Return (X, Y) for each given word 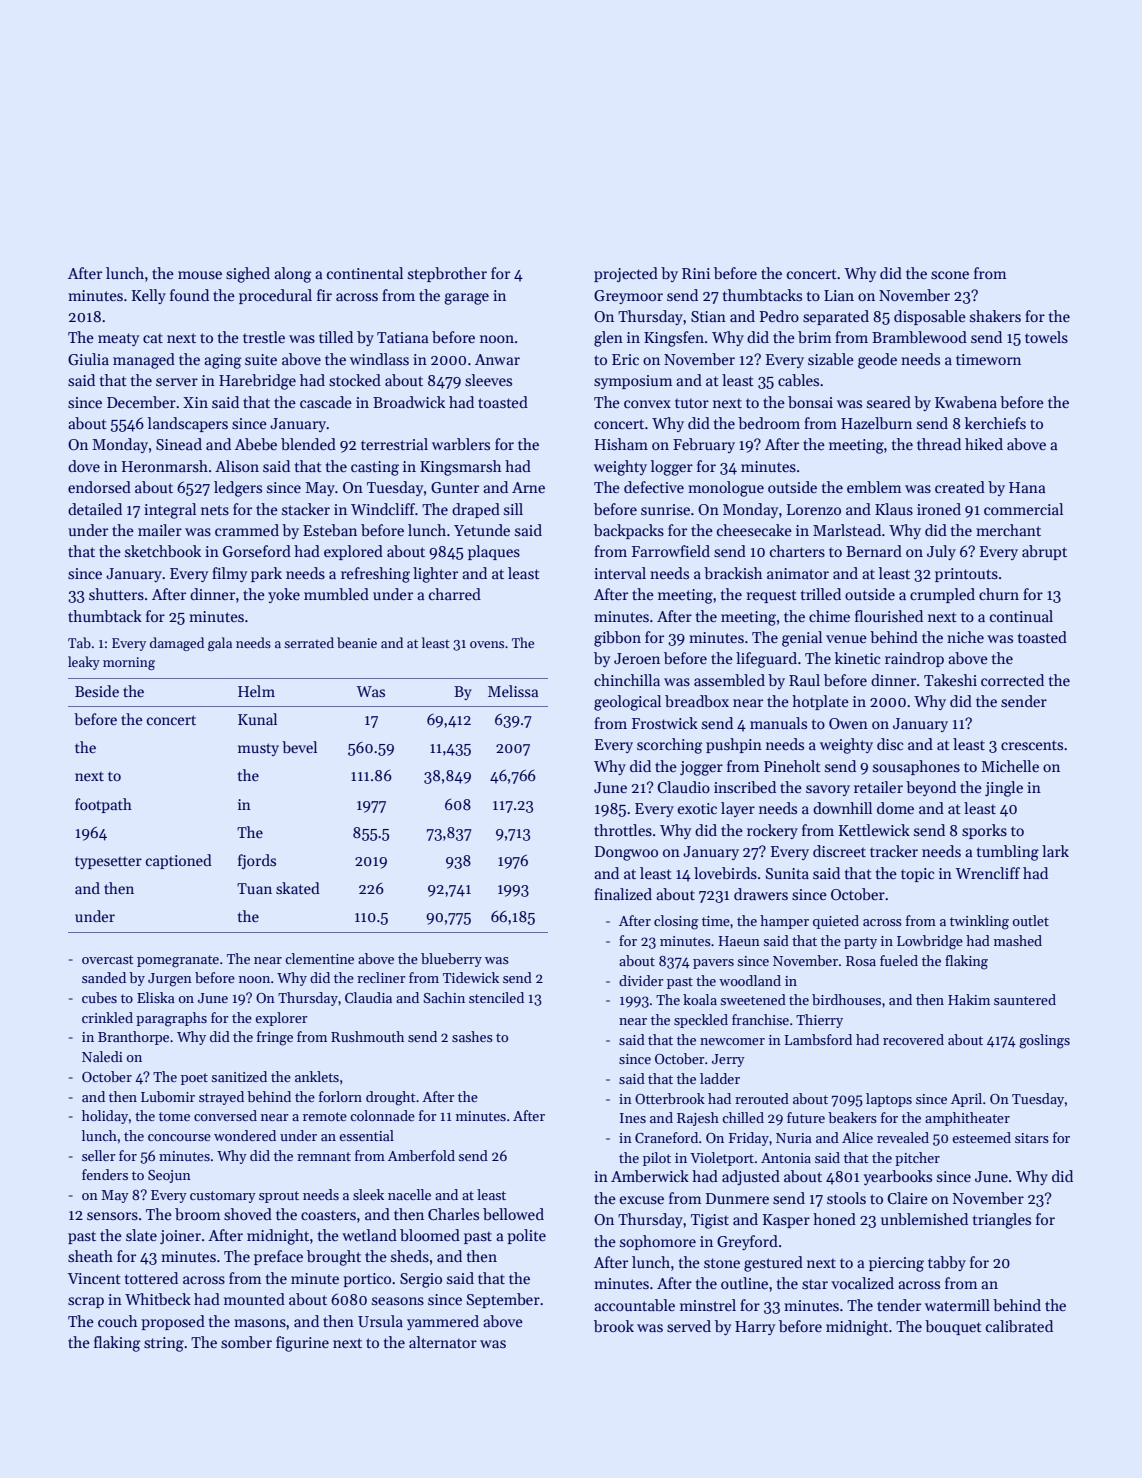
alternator (443, 1342)
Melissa (513, 691)
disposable (930, 317)
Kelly (149, 296)
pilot (657, 1159)
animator (798, 573)
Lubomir (168, 1096)
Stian (708, 316)
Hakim (969, 999)
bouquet (953, 1327)
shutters (116, 594)
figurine (302, 1344)
